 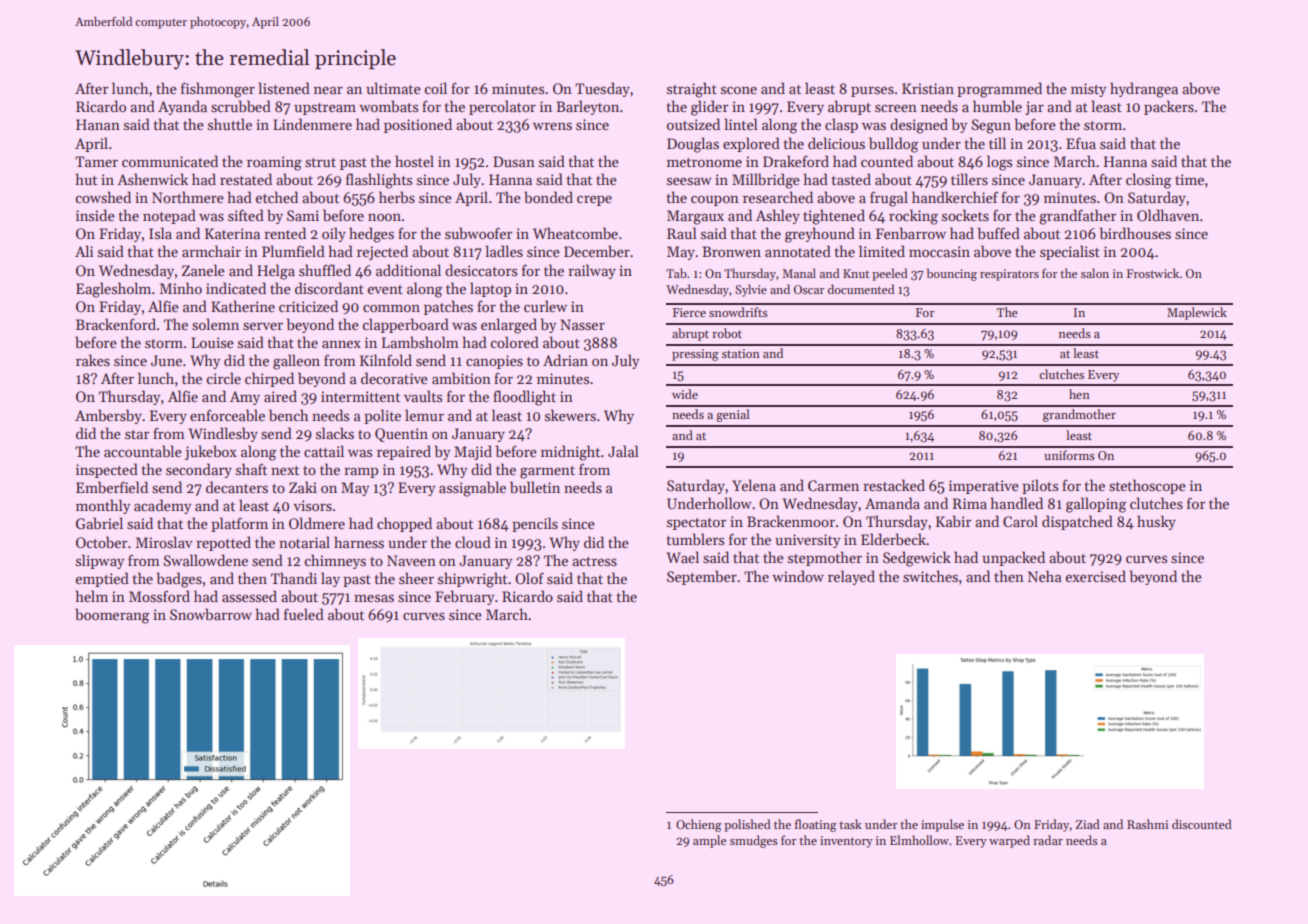 What do you see at coordinates (754, 485) in the document?
I see `Yelena` at bounding box center [754, 485].
